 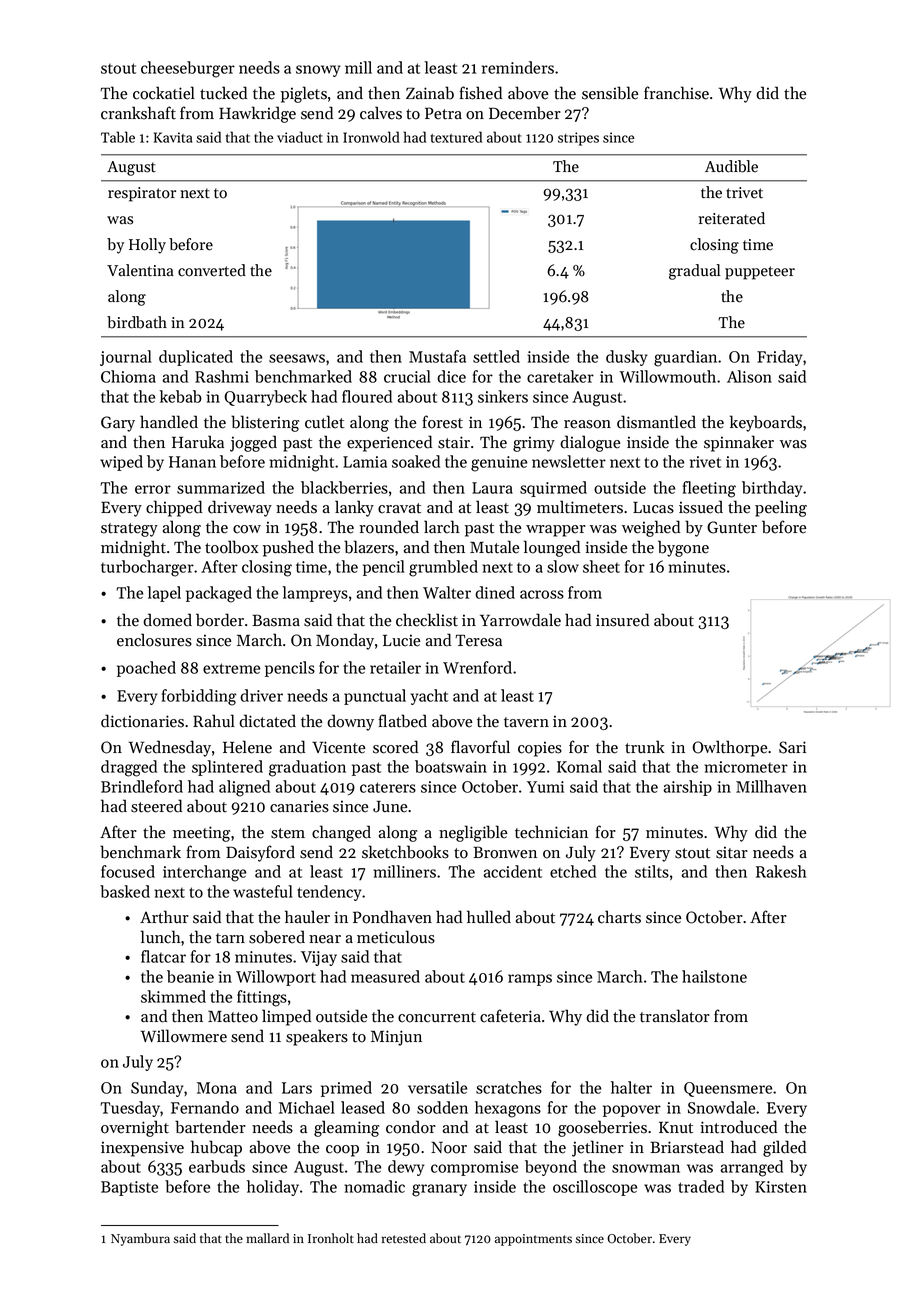 What do you see at coordinates (184, 1036) in the screenshot?
I see `Willowmere` at bounding box center [184, 1036].
